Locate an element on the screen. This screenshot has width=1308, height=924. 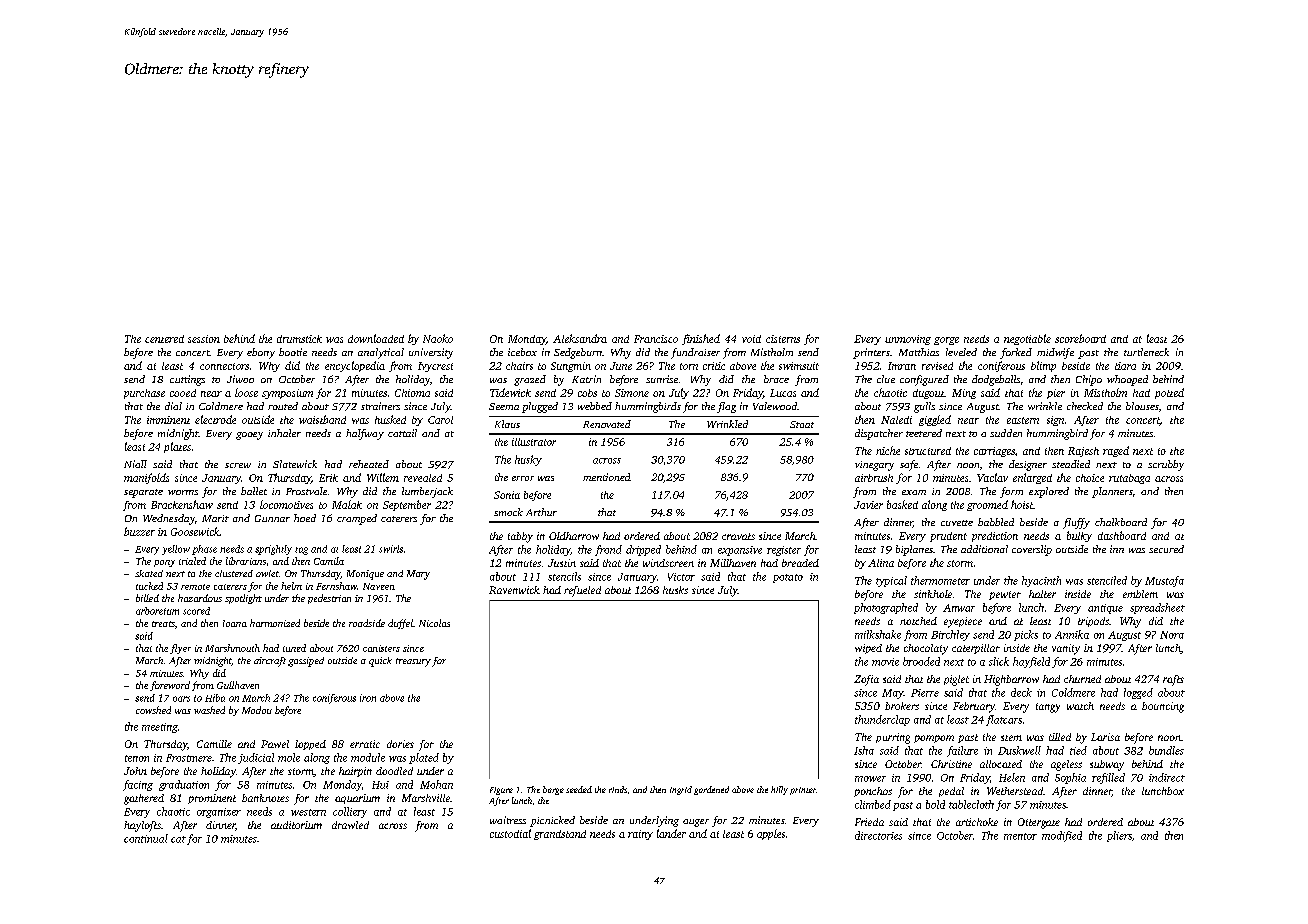
cisterns is located at coordinates (783, 339).
